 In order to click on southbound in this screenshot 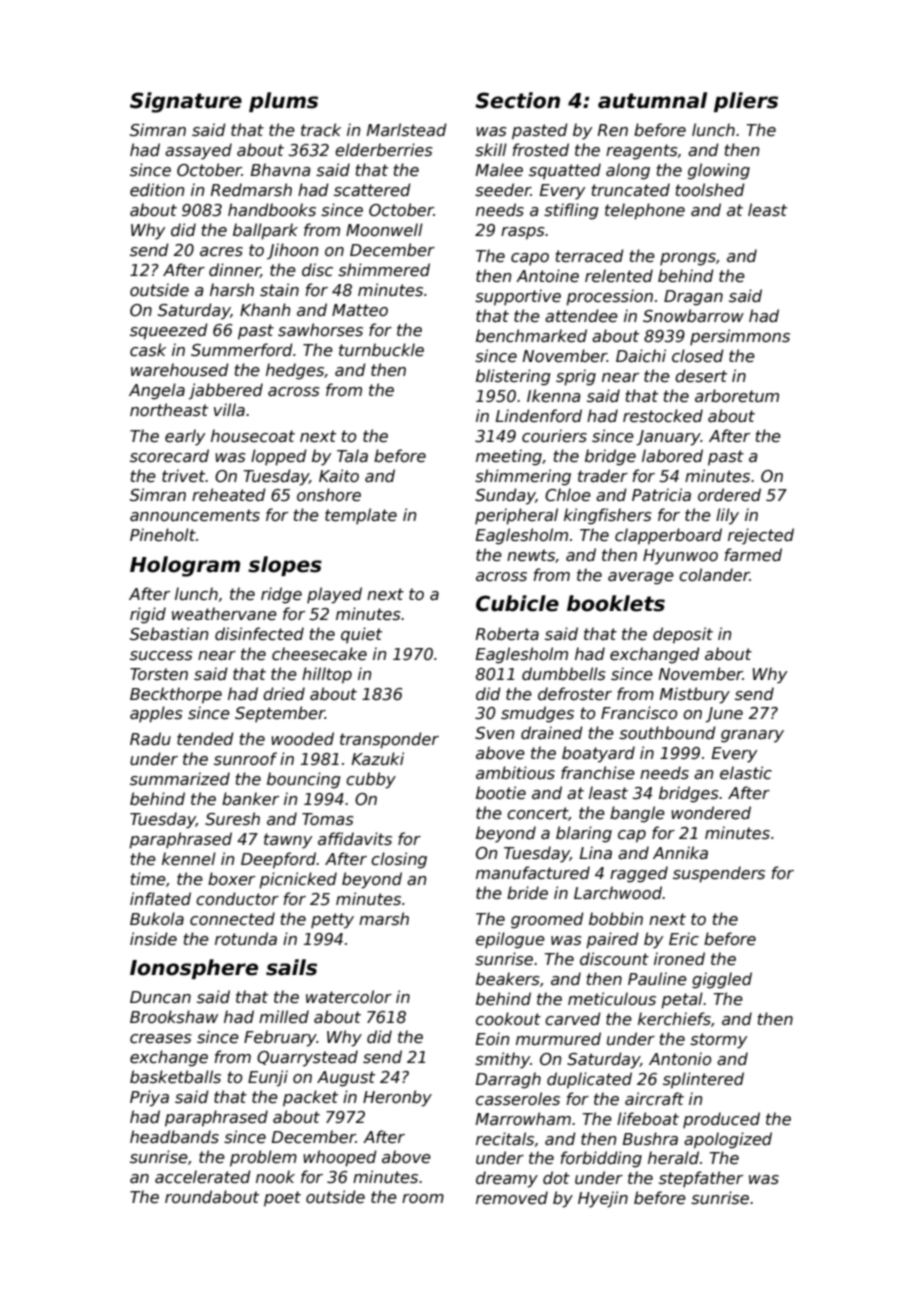, I will do `click(667, 733)`.
